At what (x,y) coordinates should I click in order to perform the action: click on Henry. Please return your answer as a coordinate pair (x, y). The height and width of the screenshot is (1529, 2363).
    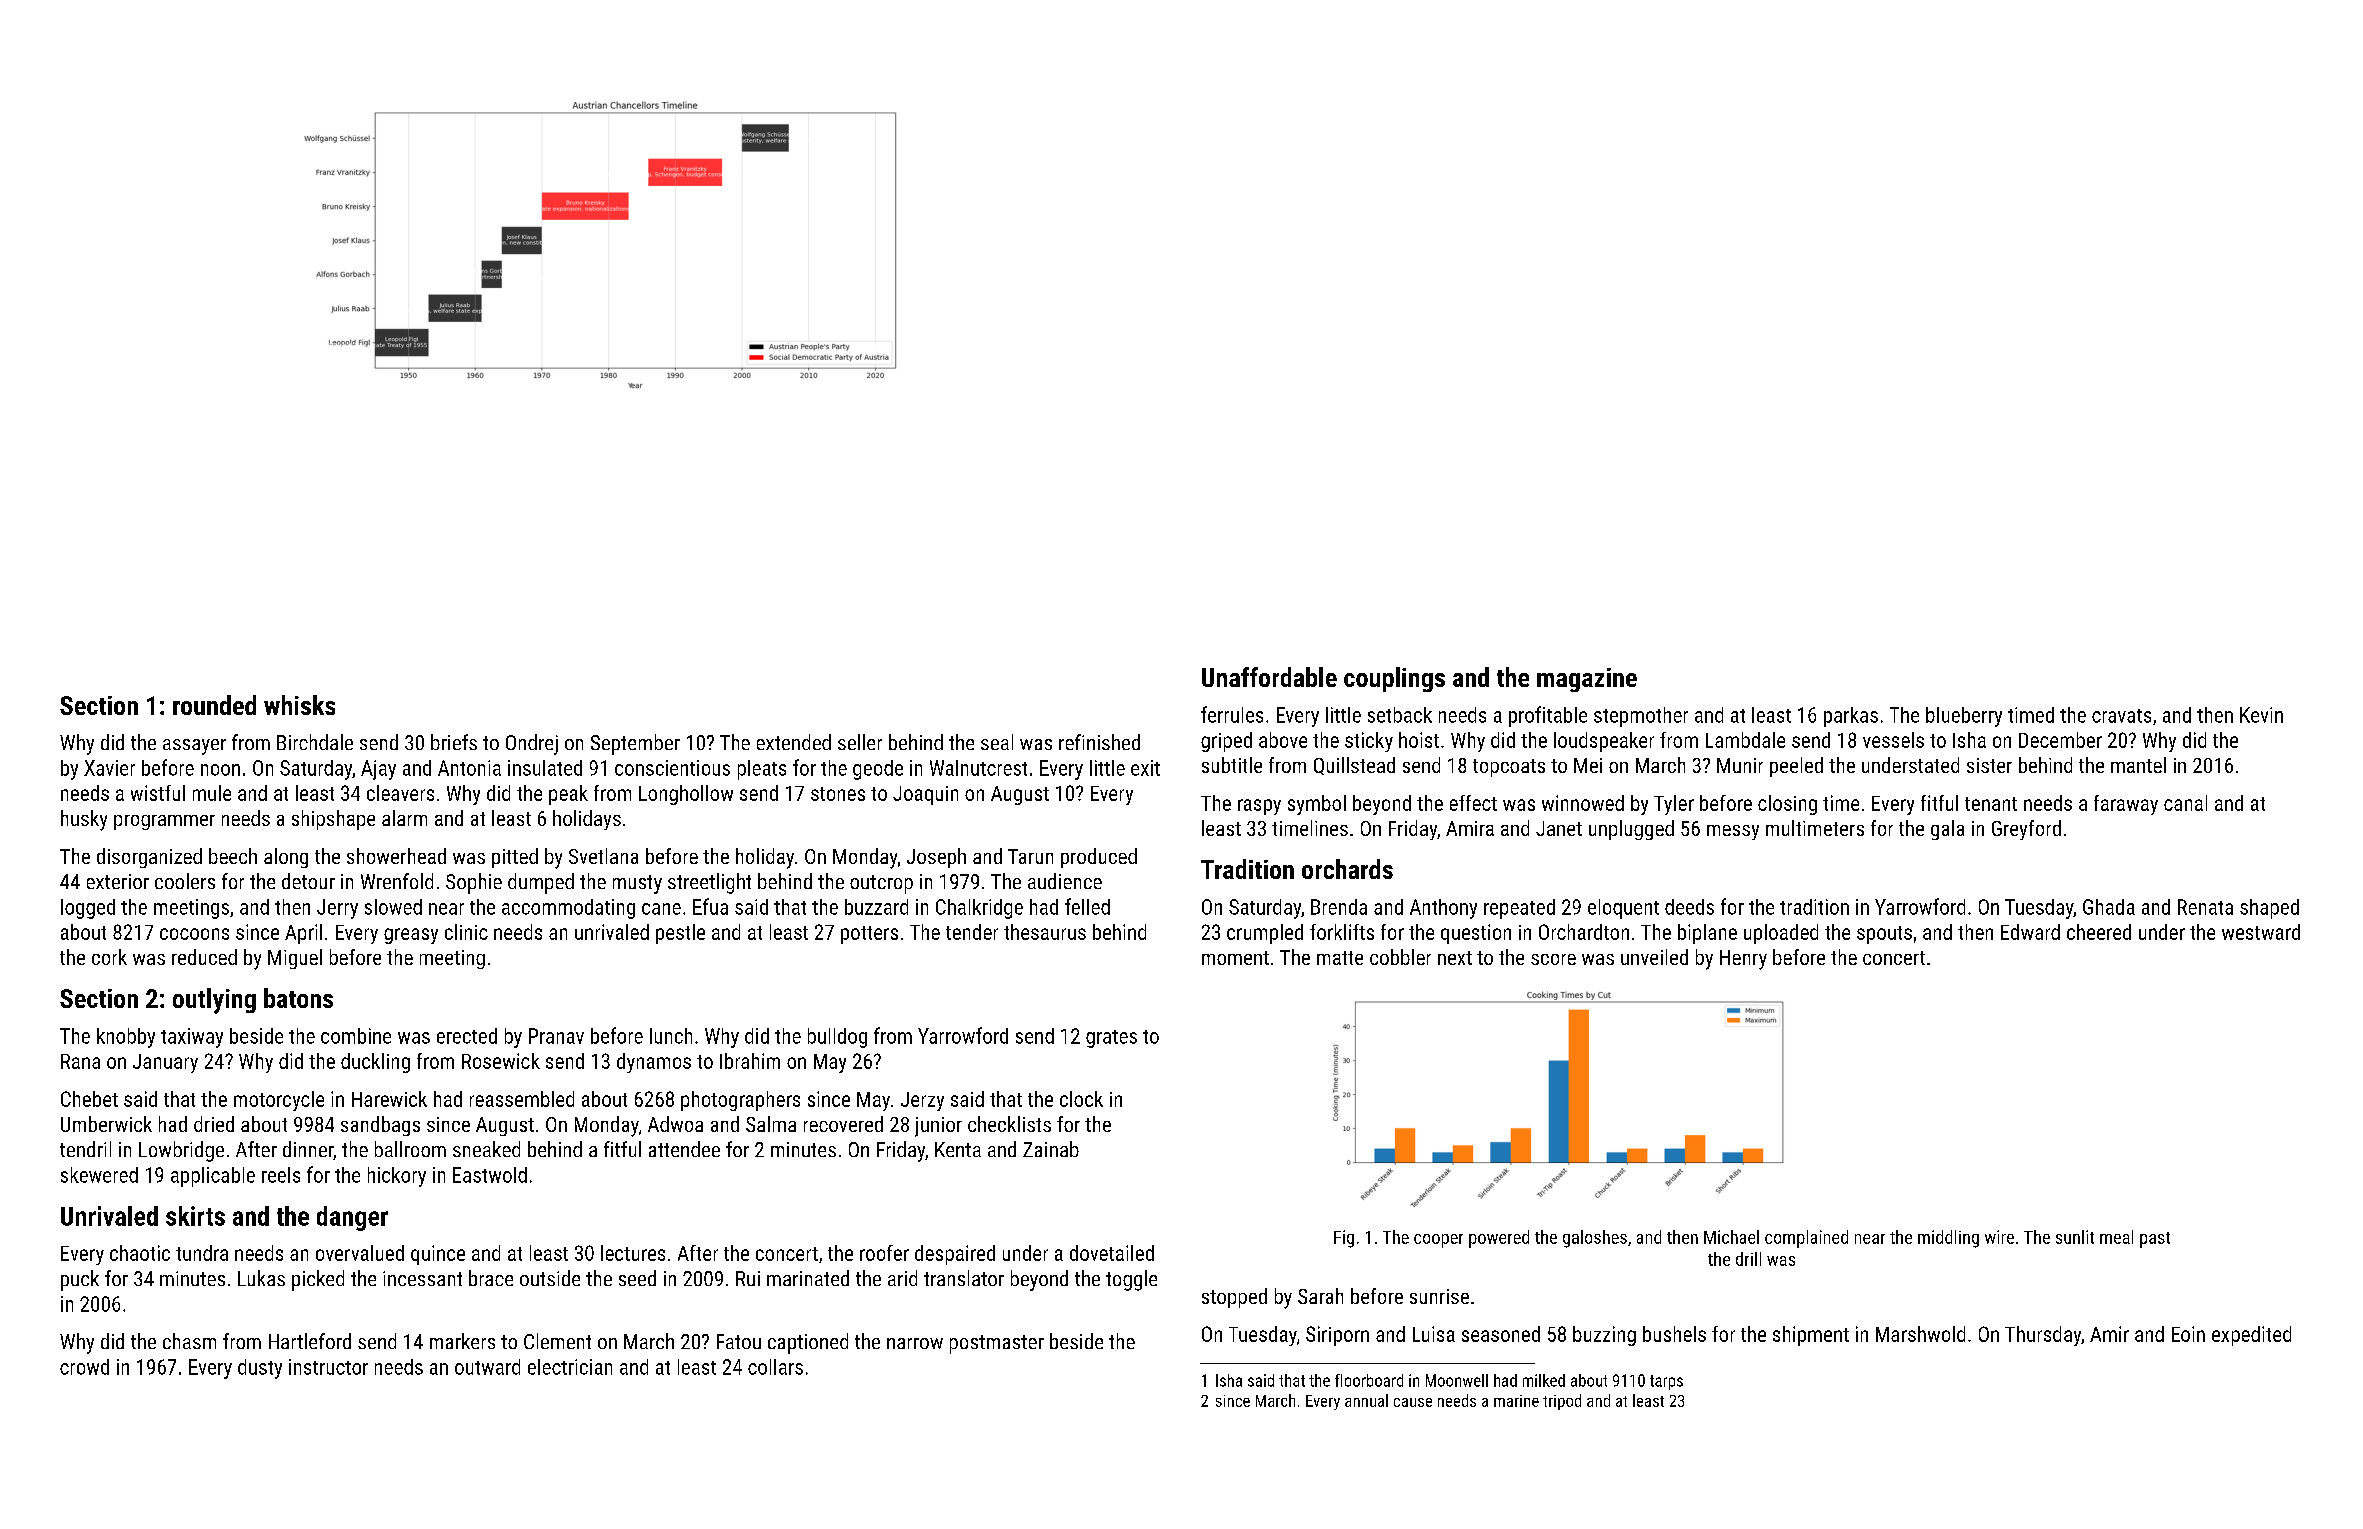
    Looking at the image, I should click on (1743, 960).
